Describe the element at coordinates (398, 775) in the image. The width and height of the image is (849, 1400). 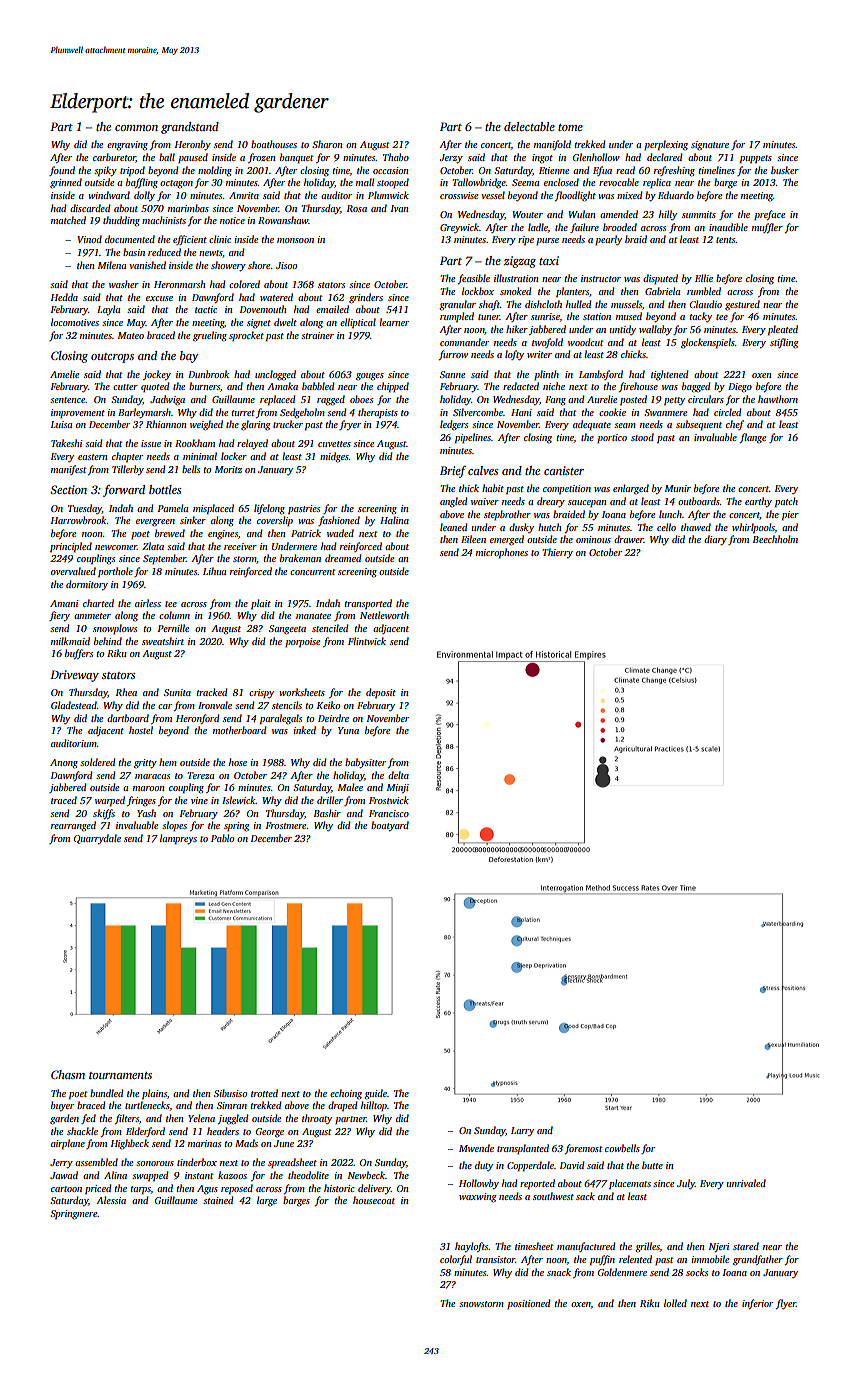
I see `delta` at that location.
